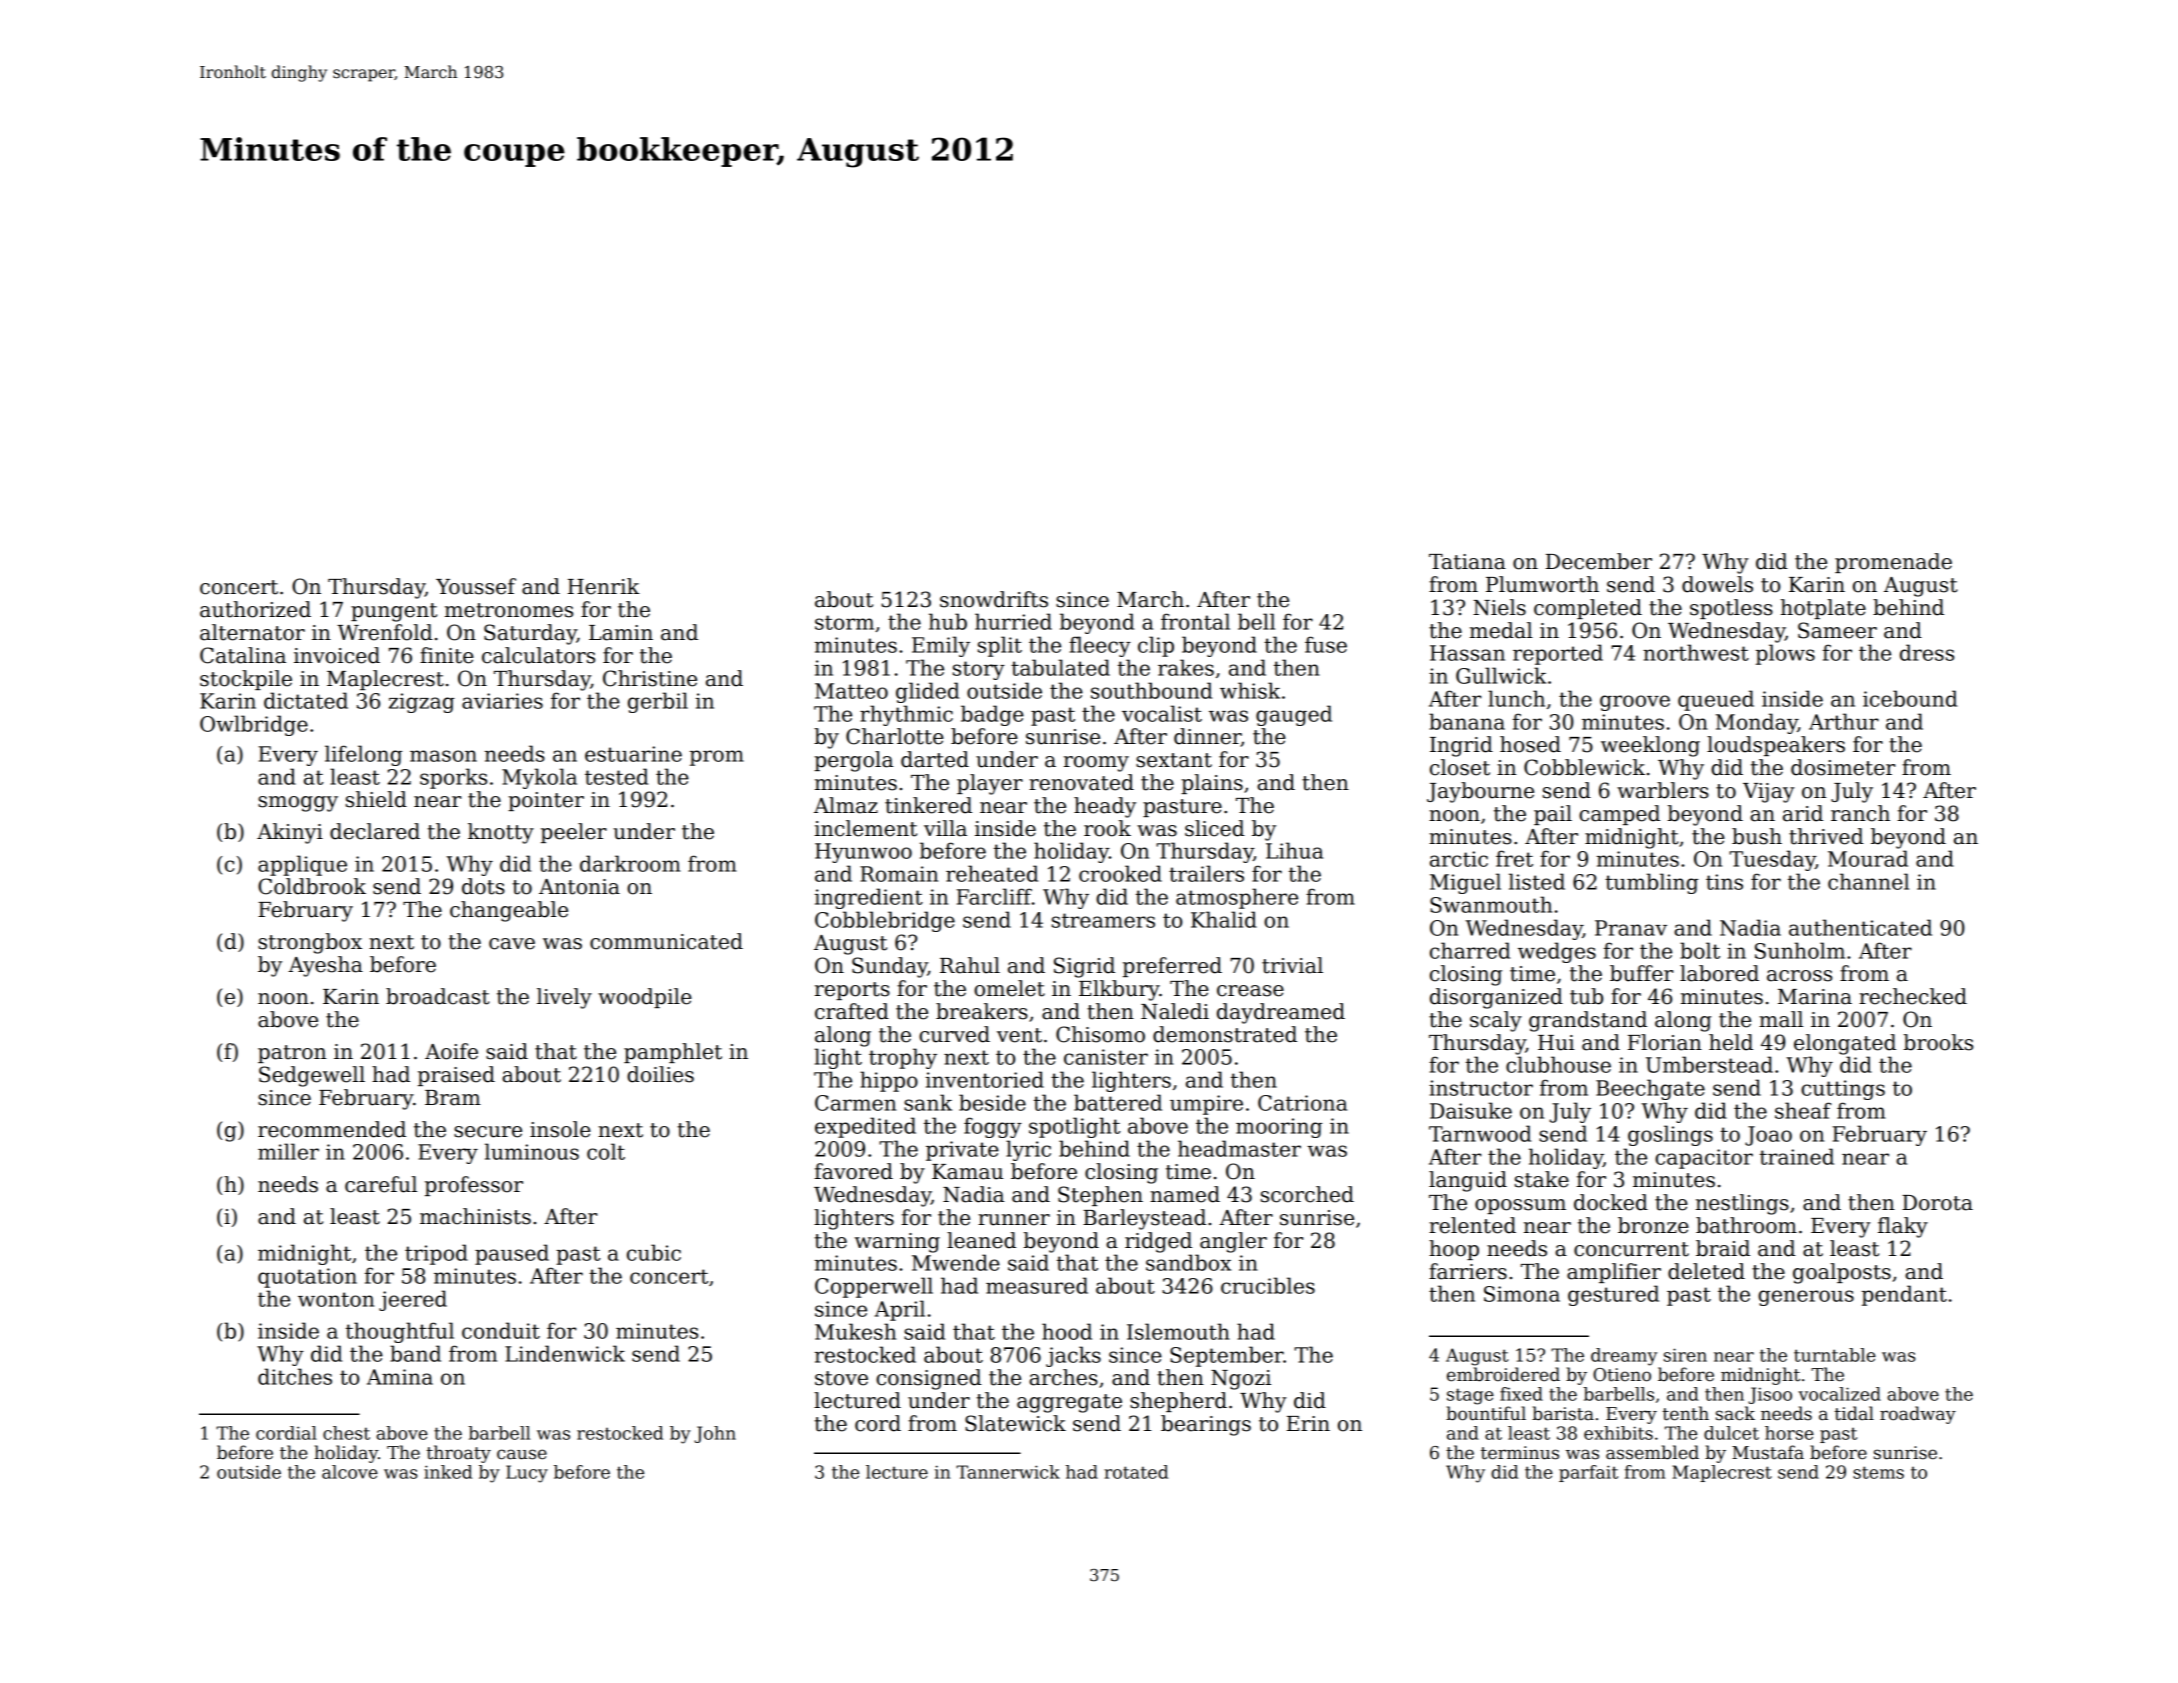 Image resolution: width=2178 pixels, height=1683 pixels. Describe the element at coordinates (1558, 654) in the screenshot. I see `reported` at that location.
